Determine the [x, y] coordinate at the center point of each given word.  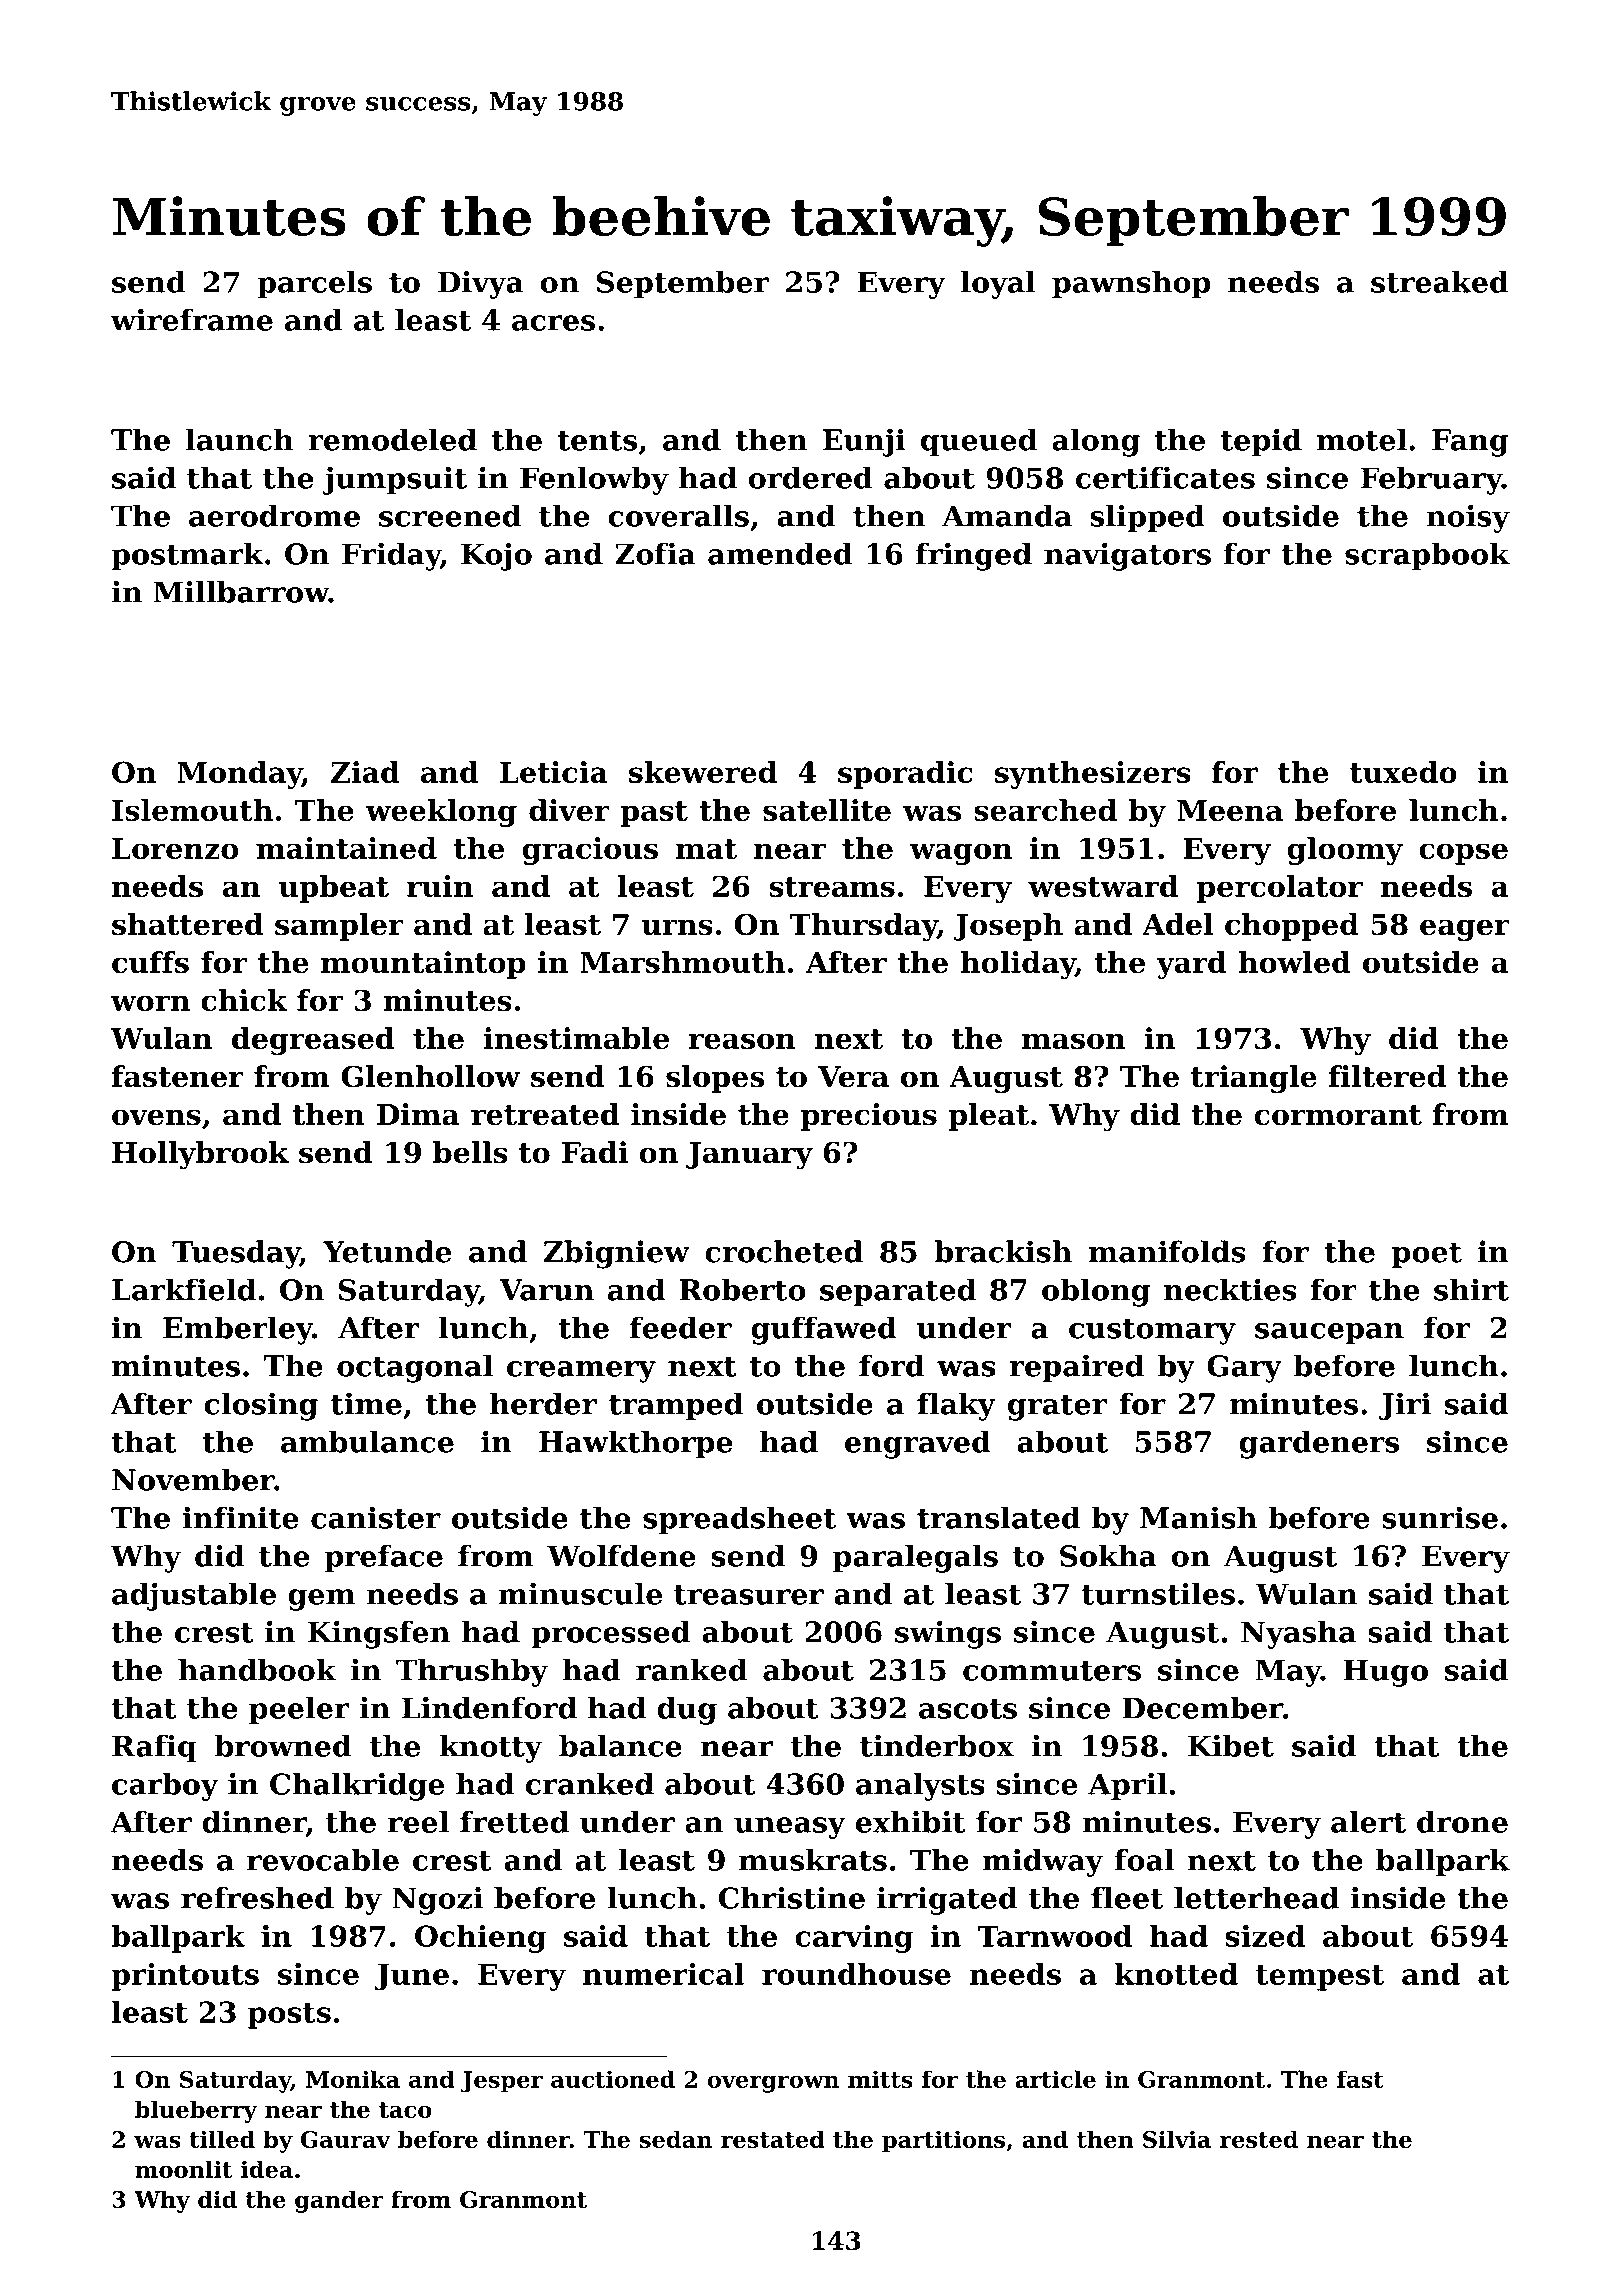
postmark [187, 556]
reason [742, 1041]
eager [1465, 930]
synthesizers [1093, 775]
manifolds [1167, 1251]
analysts [920, 1787]
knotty [490, 1748]
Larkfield [184, 1289]
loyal [998, 285]
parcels [314, 285]
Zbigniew [617, 1254]
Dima [418, 1114]
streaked [1440, 282]
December [1202, 1707]
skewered [703, 772]
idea [267, 2169]
